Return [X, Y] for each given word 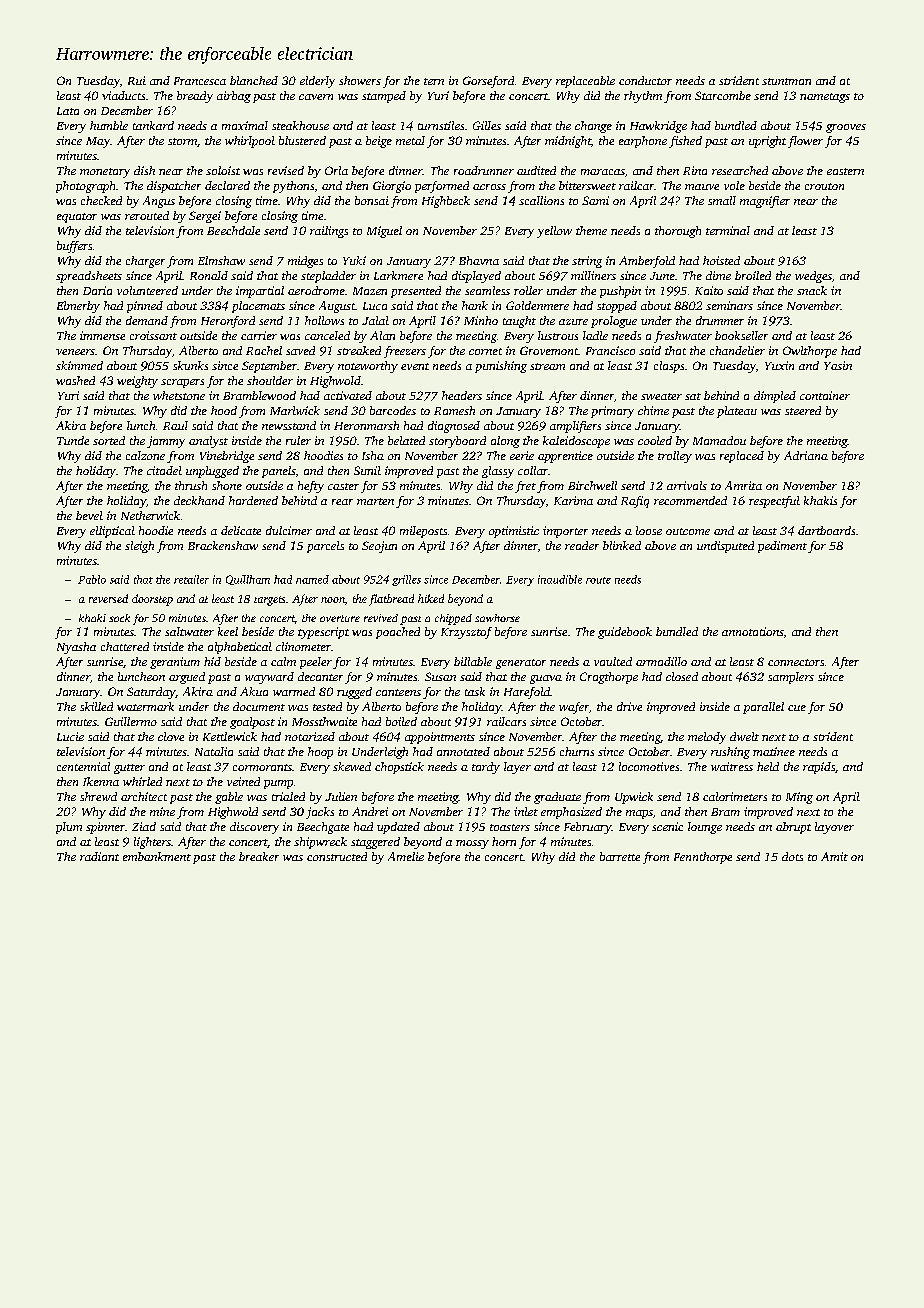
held [768, 766]
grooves [846, 128]
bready [195, 97]
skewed [352, 766]
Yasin [838, 365]
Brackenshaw [223, 545]
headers [462, 395]
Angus [159, 202]
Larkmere [398, 275]
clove [171, 736]
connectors [796, 662]
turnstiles [441, 125]
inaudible [560, 579]
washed [75, 380]
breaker [259, 856]
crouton [824, 186]
